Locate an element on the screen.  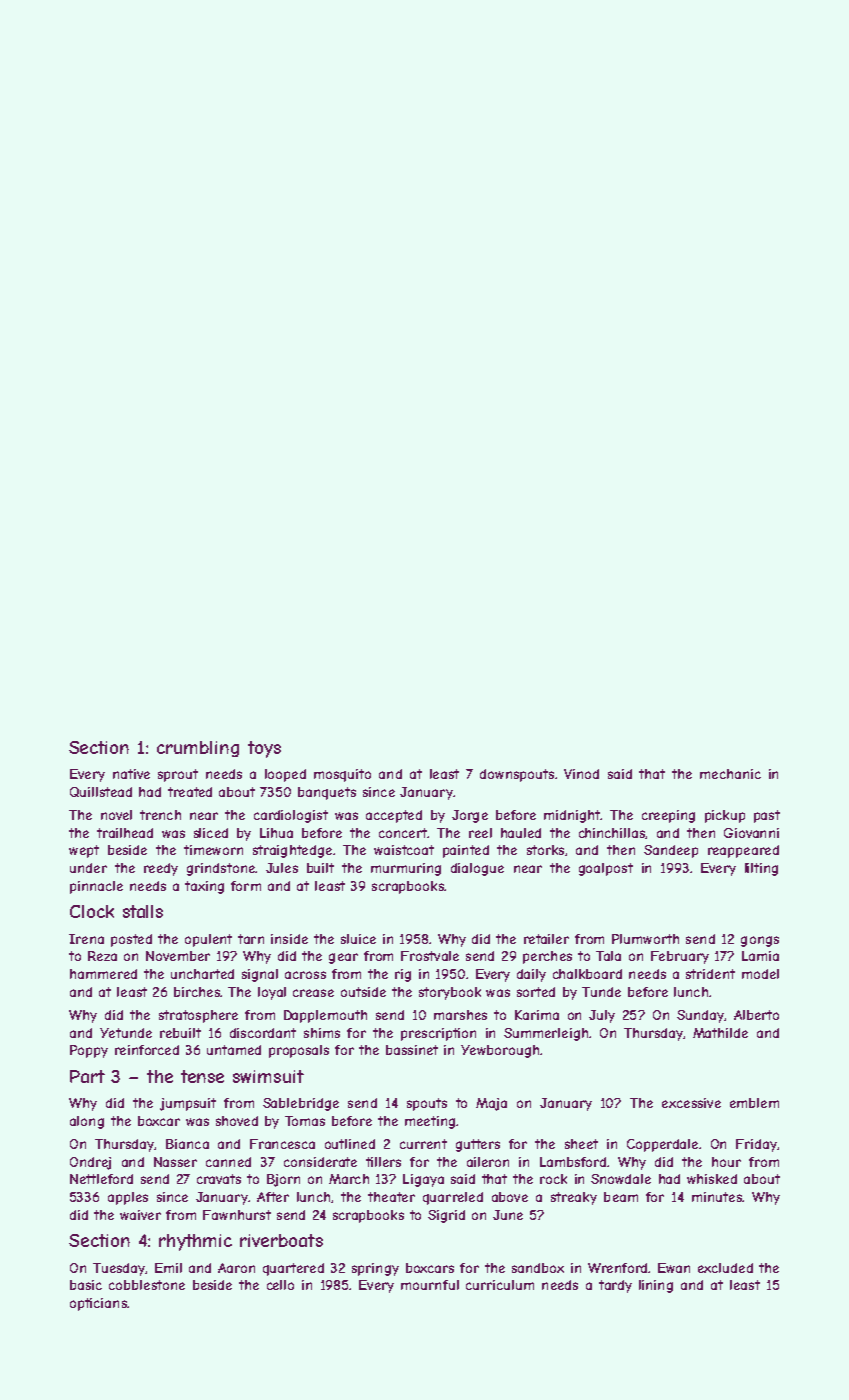
past is located at coordinates (767, 816).
